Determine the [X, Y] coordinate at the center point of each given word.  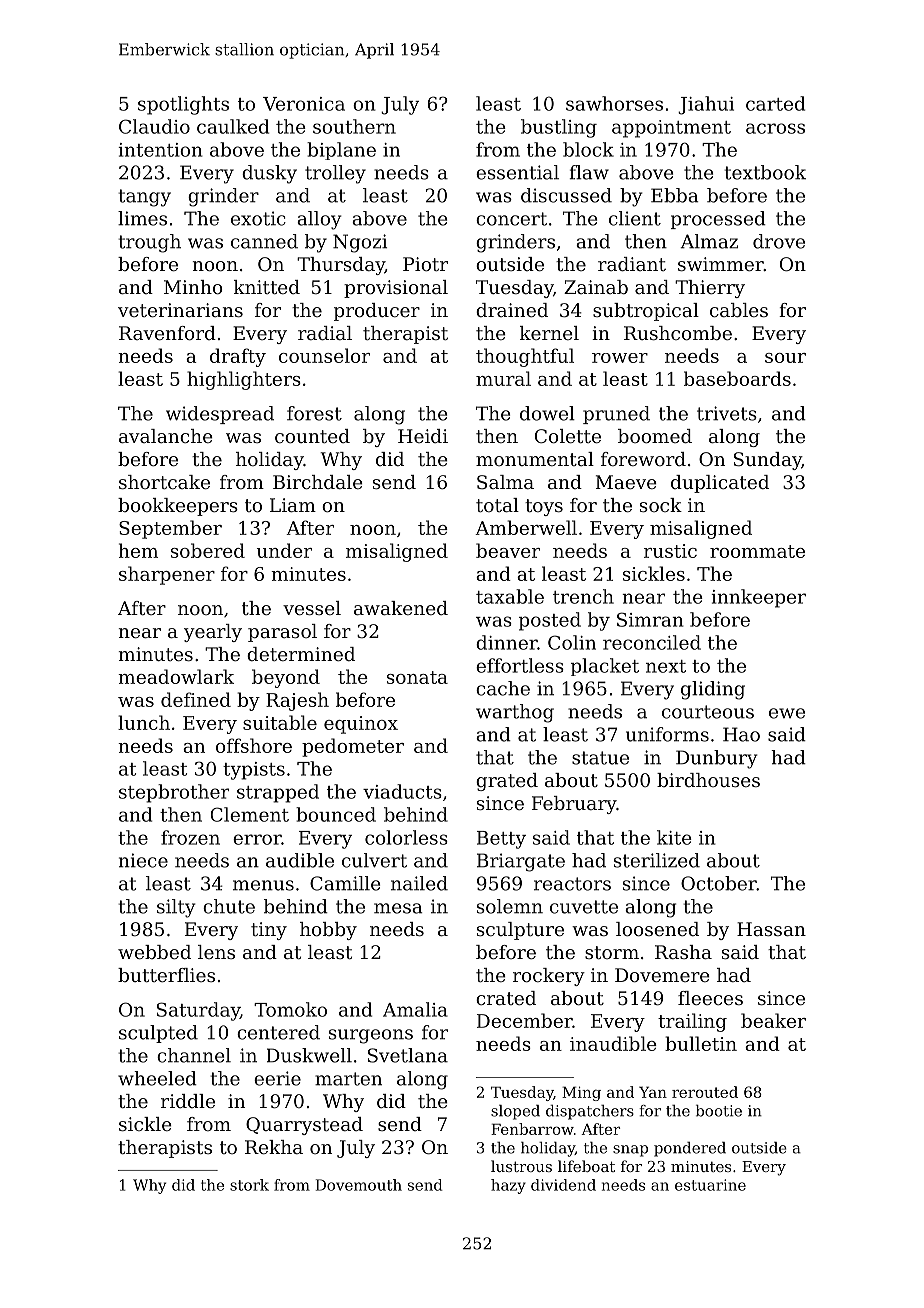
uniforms [667, 734]
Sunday [768, 461]
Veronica [304, 104]
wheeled [157, 1078]
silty [176, 908]
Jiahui [706, 105]
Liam [293, 505]
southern [354, 126]
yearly [213, 633]
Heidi [423, 436]
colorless [406, 837]
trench [583, 596]
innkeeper [758, 598]
